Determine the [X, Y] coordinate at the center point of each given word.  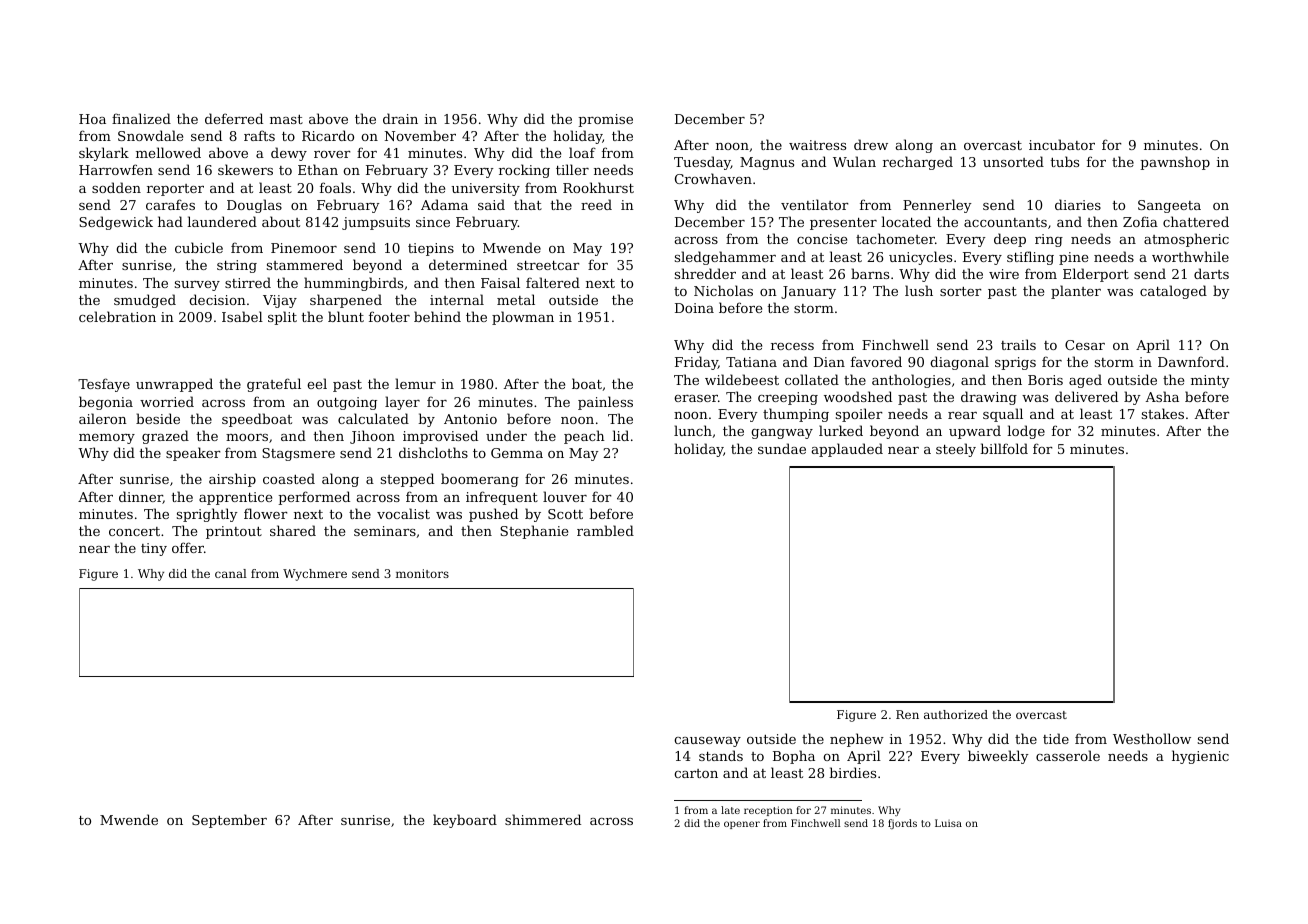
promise [606, 120]
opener [742, 825]
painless [605, 403]
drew [871, 144]
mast [286, 119]
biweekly [998, 757]
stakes [1163, 413]
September [229, 821]
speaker [193, 454]
